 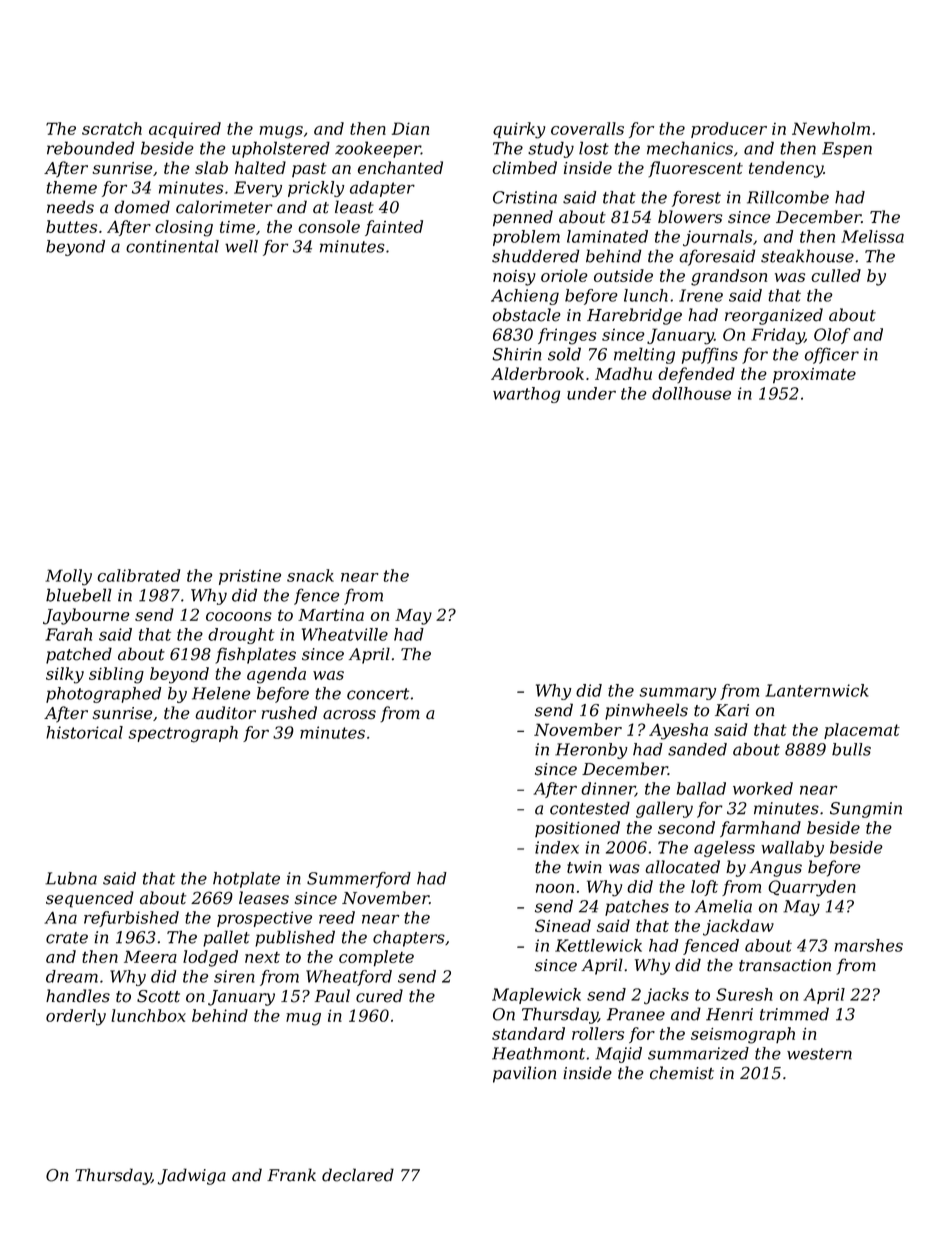 What do you see at coordinates (682, 1073) in the screenshot?
I see `chemist` at bounding box center [682, 1073].
